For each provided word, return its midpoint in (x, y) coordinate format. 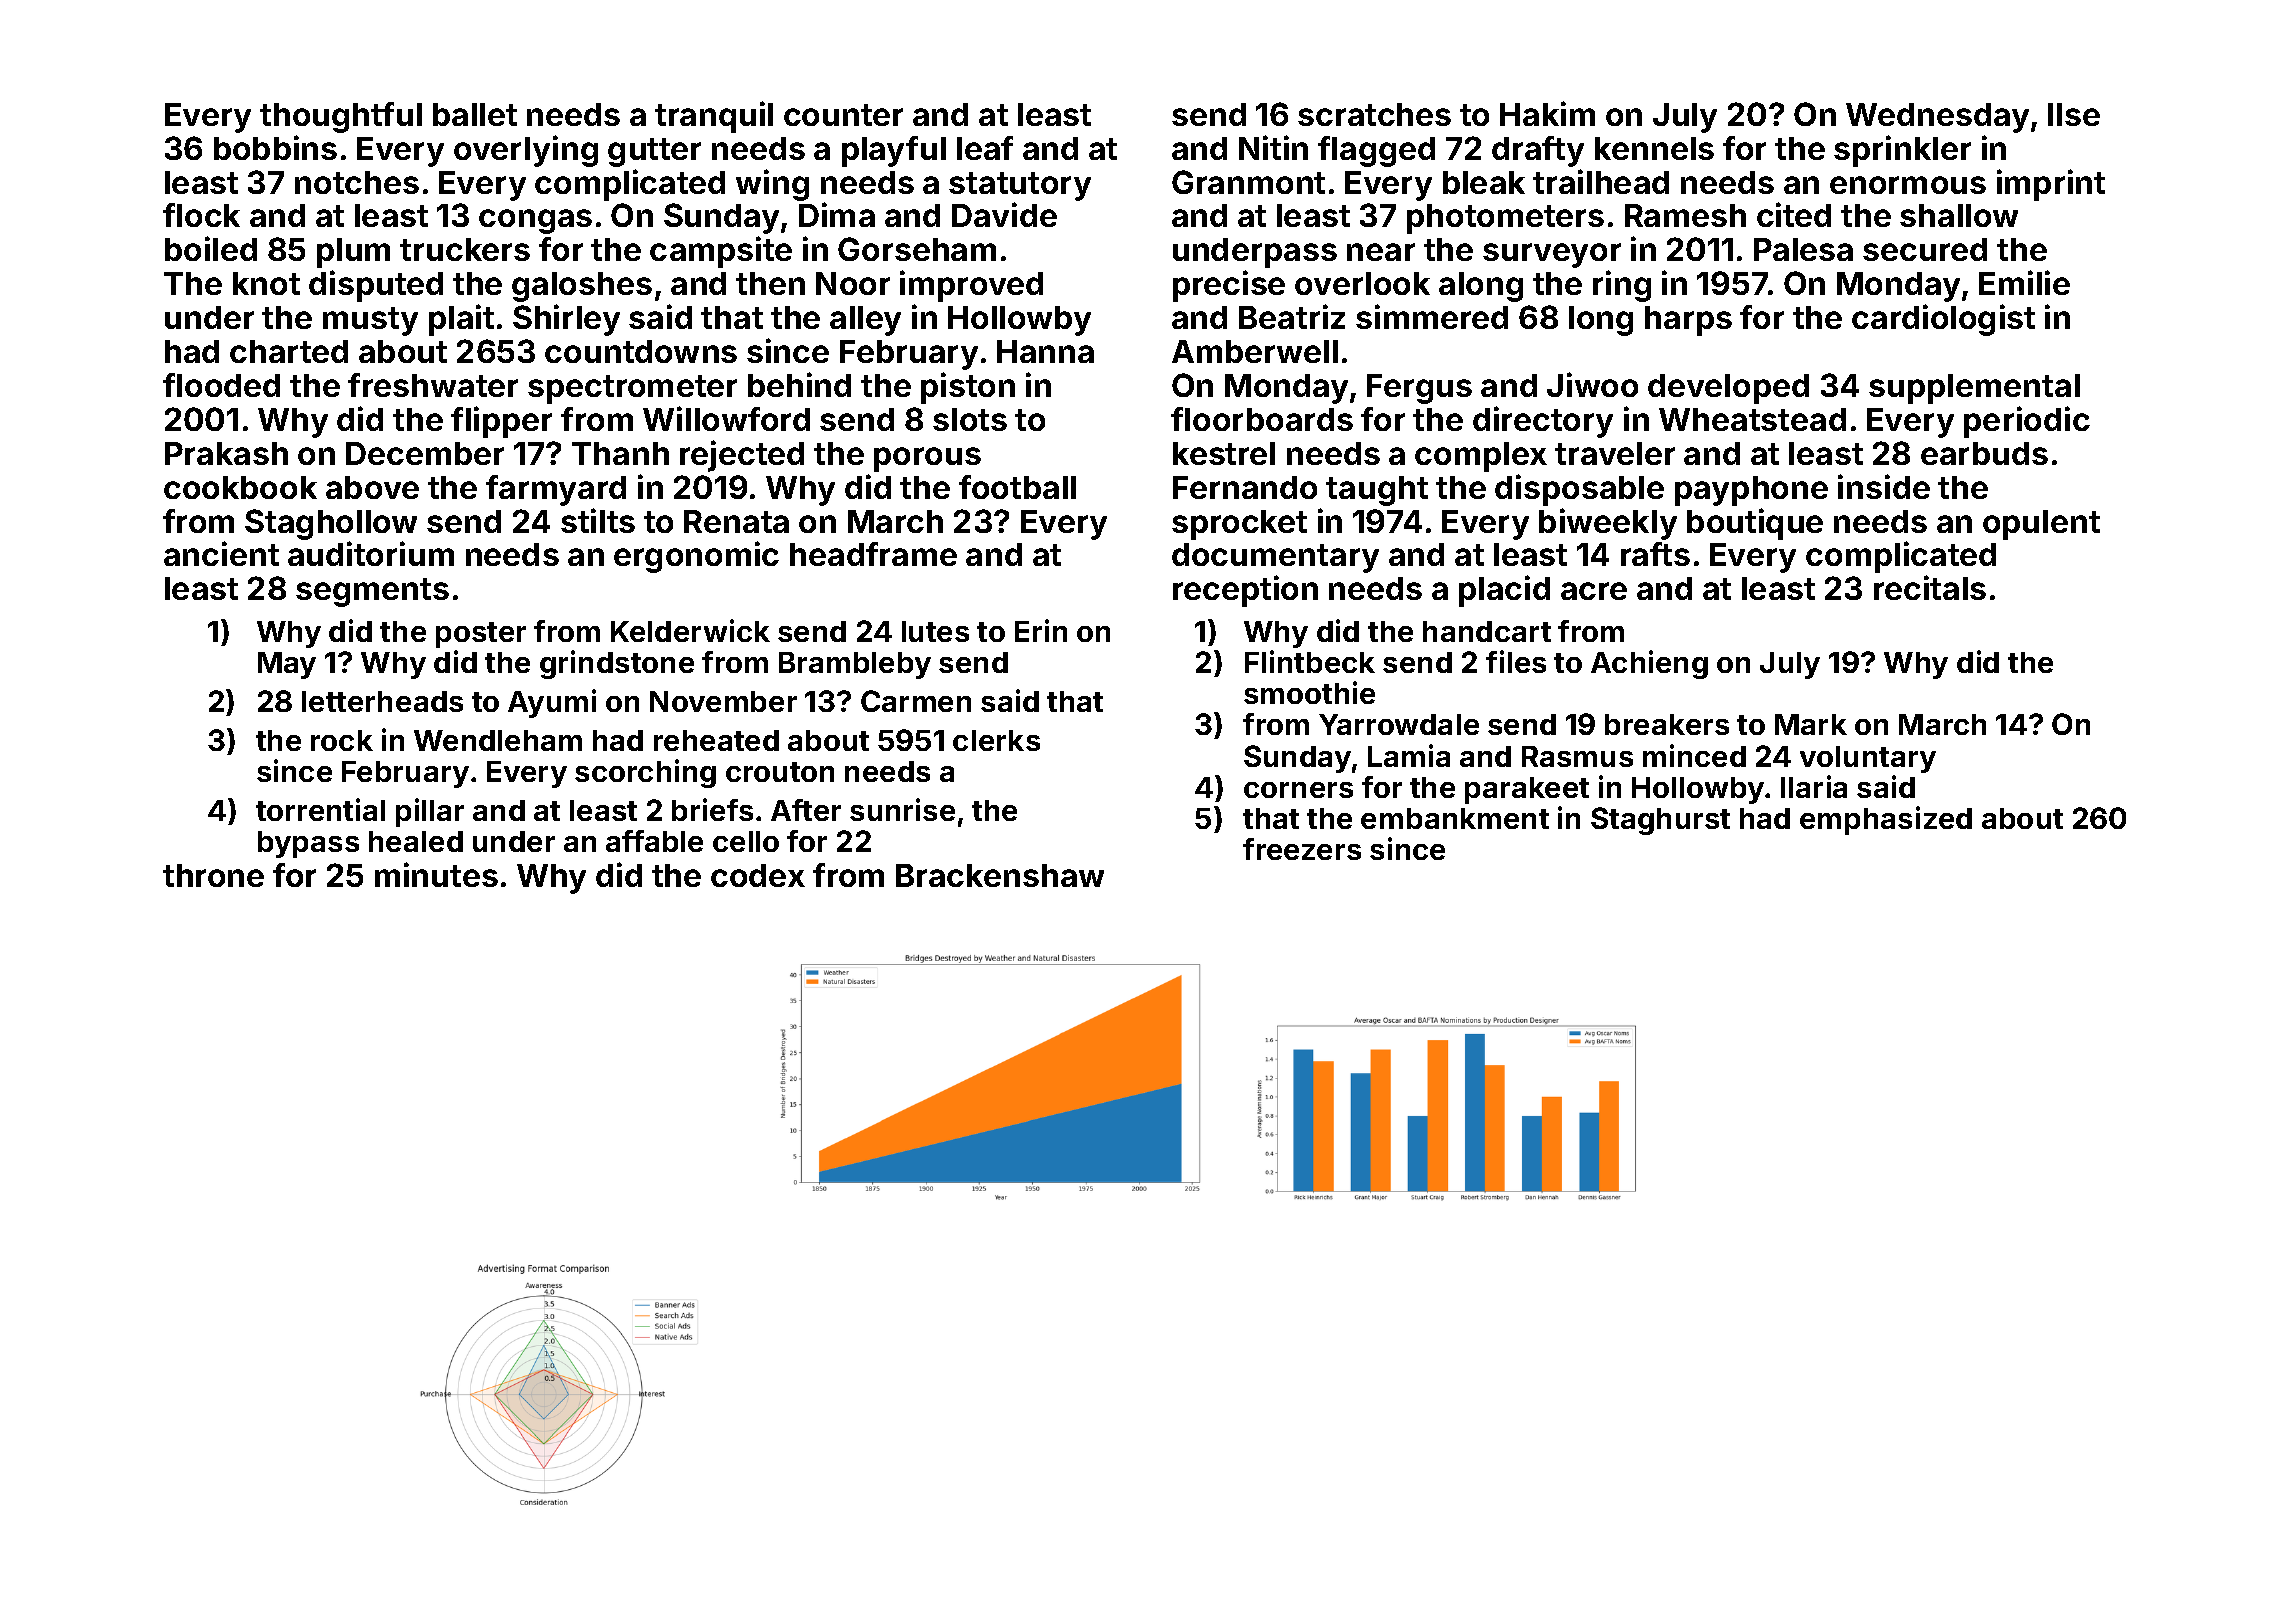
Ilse (2074, 114)
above (372, 487)
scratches (1374, 114)
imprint (2051, 185)
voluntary (1868, 759)
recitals (1930, 587)
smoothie (1309, 692)
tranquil (714, 117)
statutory (1020, 186)
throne (213, 875)
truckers (465, 249)
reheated (716, 740)
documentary (1275, 558)
